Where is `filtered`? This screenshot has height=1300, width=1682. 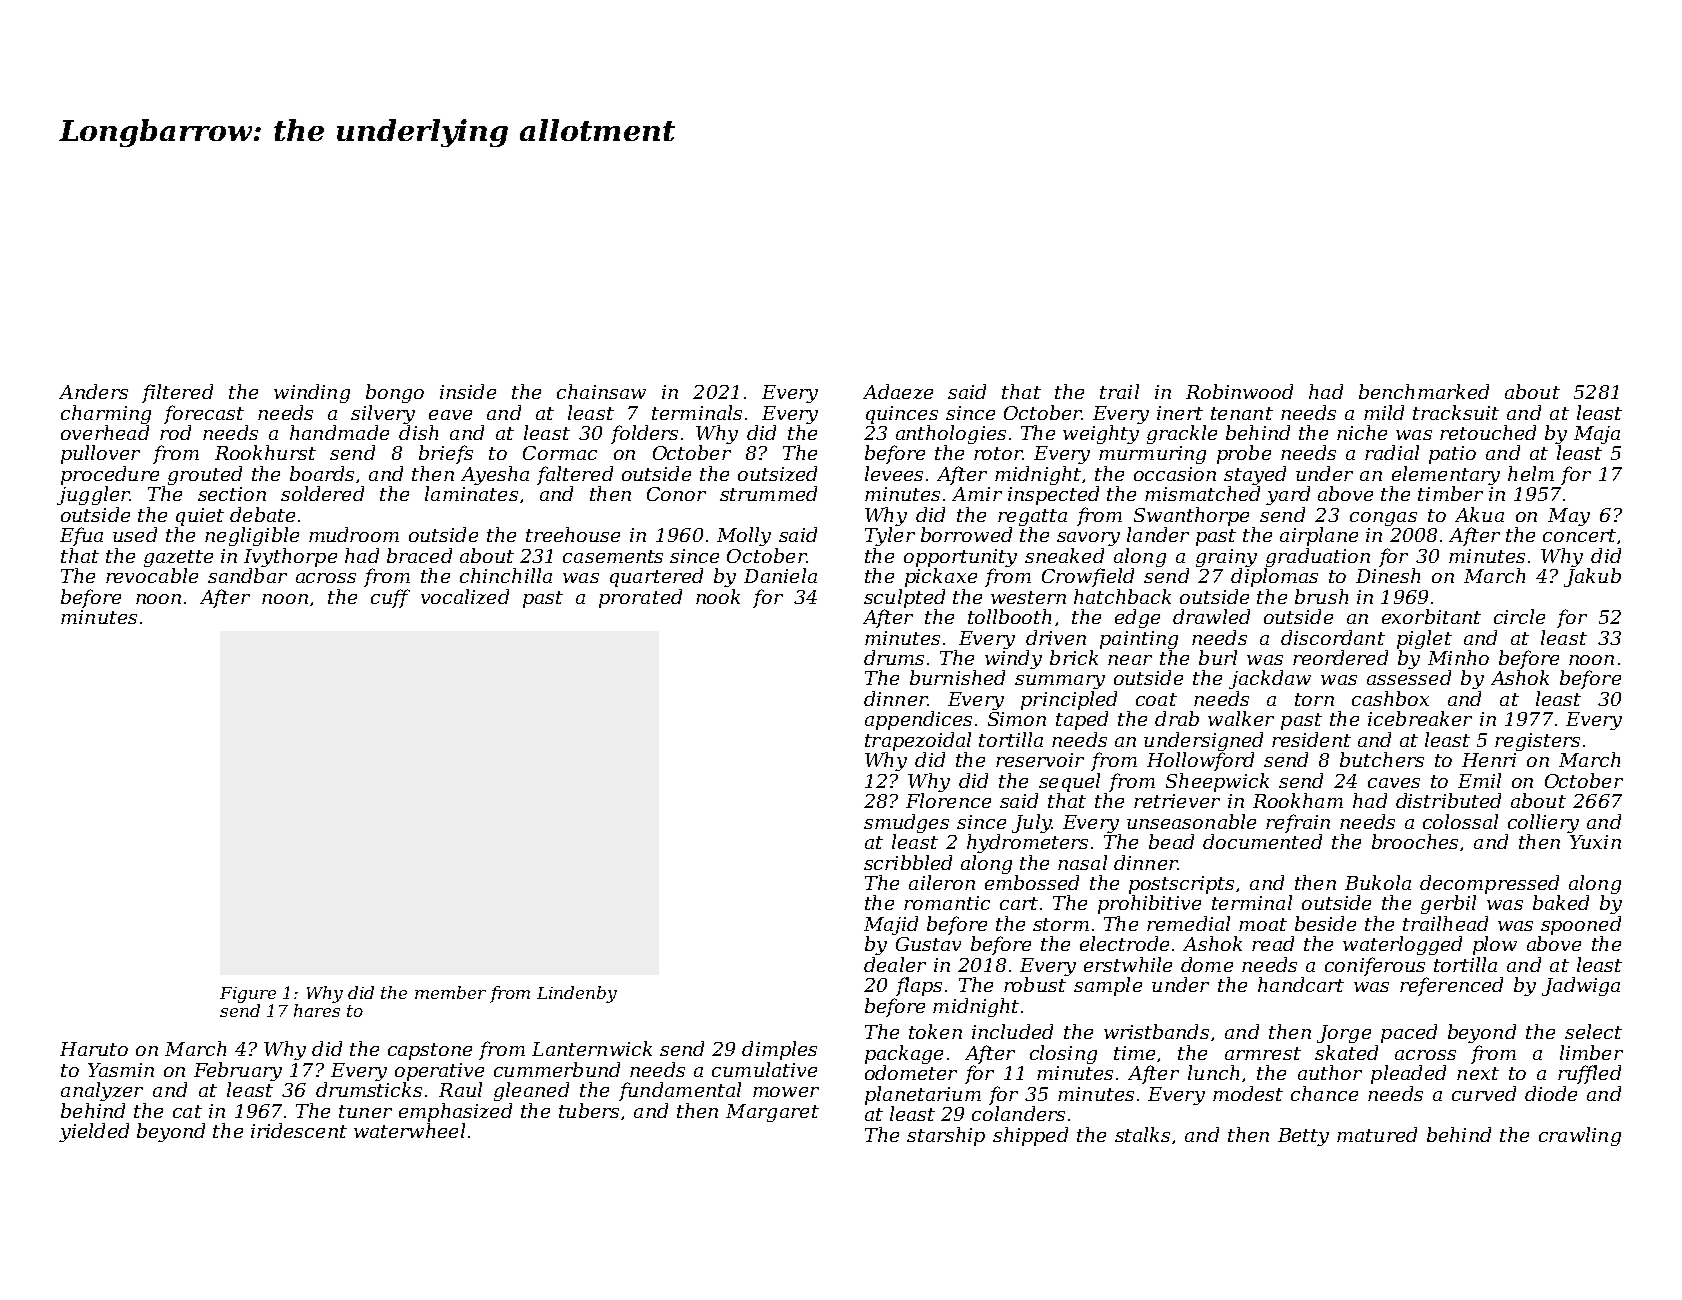 filtered is located at coordinates (177, 393).
